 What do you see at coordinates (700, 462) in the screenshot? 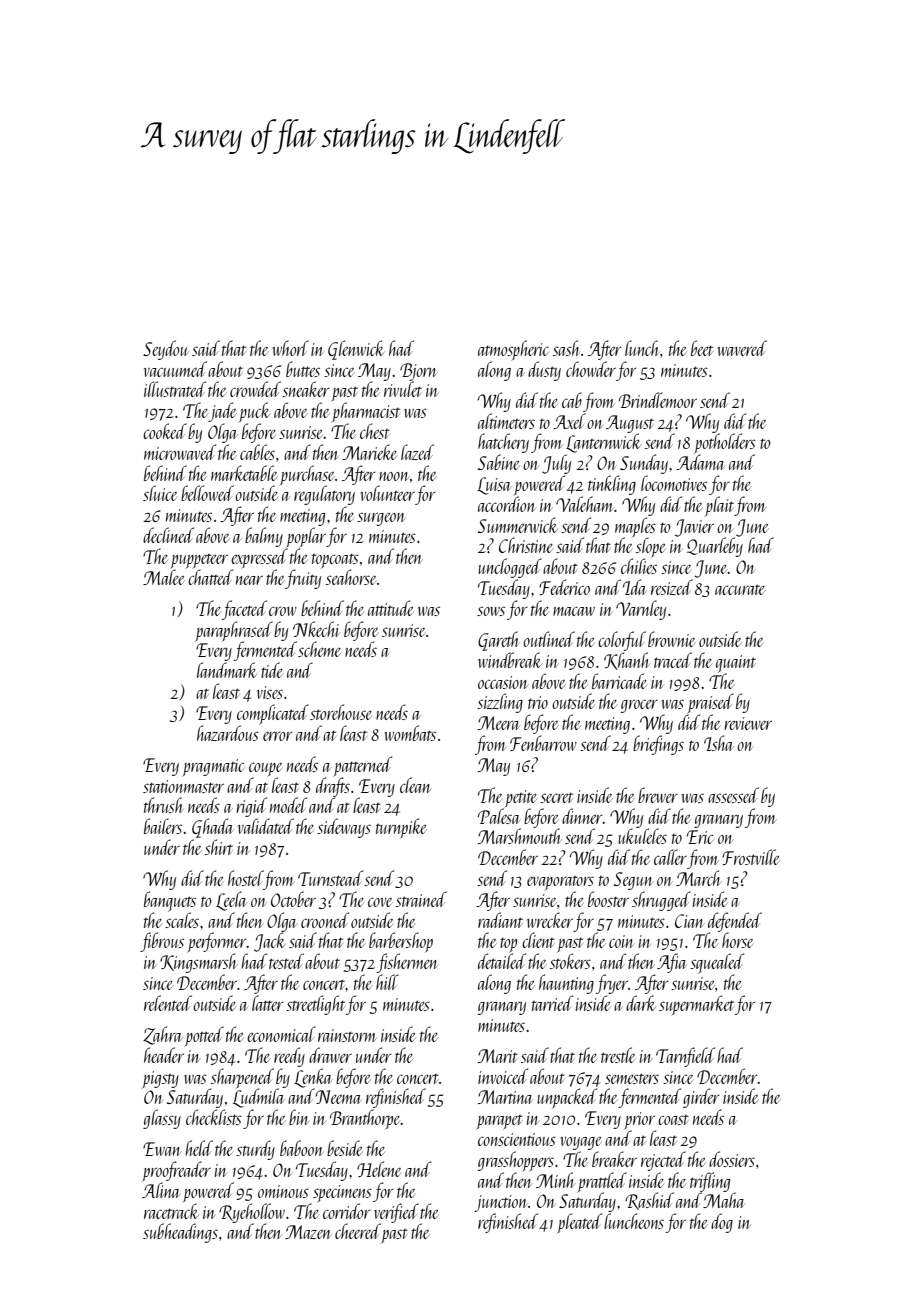
I see `Adama` at bounding box center [700, 462].
